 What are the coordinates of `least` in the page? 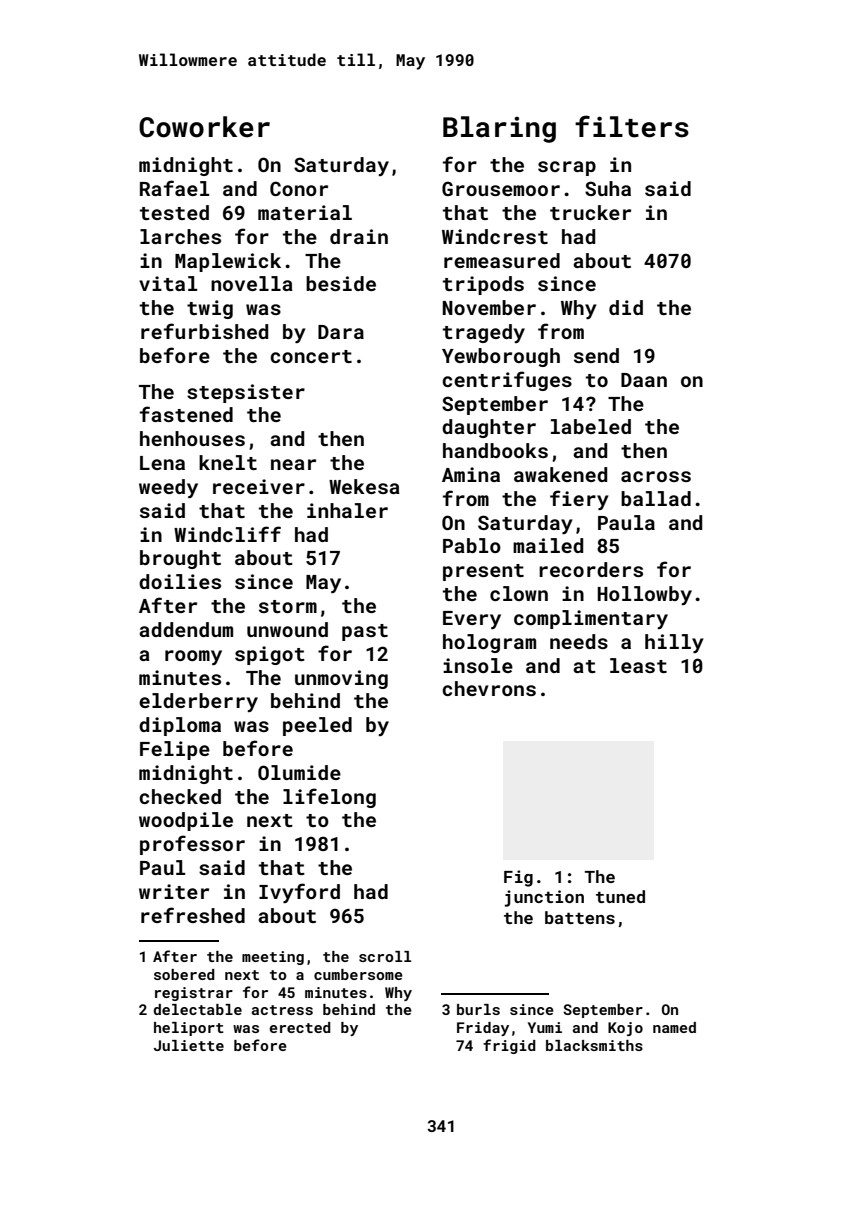 It's located at (638, 665).
